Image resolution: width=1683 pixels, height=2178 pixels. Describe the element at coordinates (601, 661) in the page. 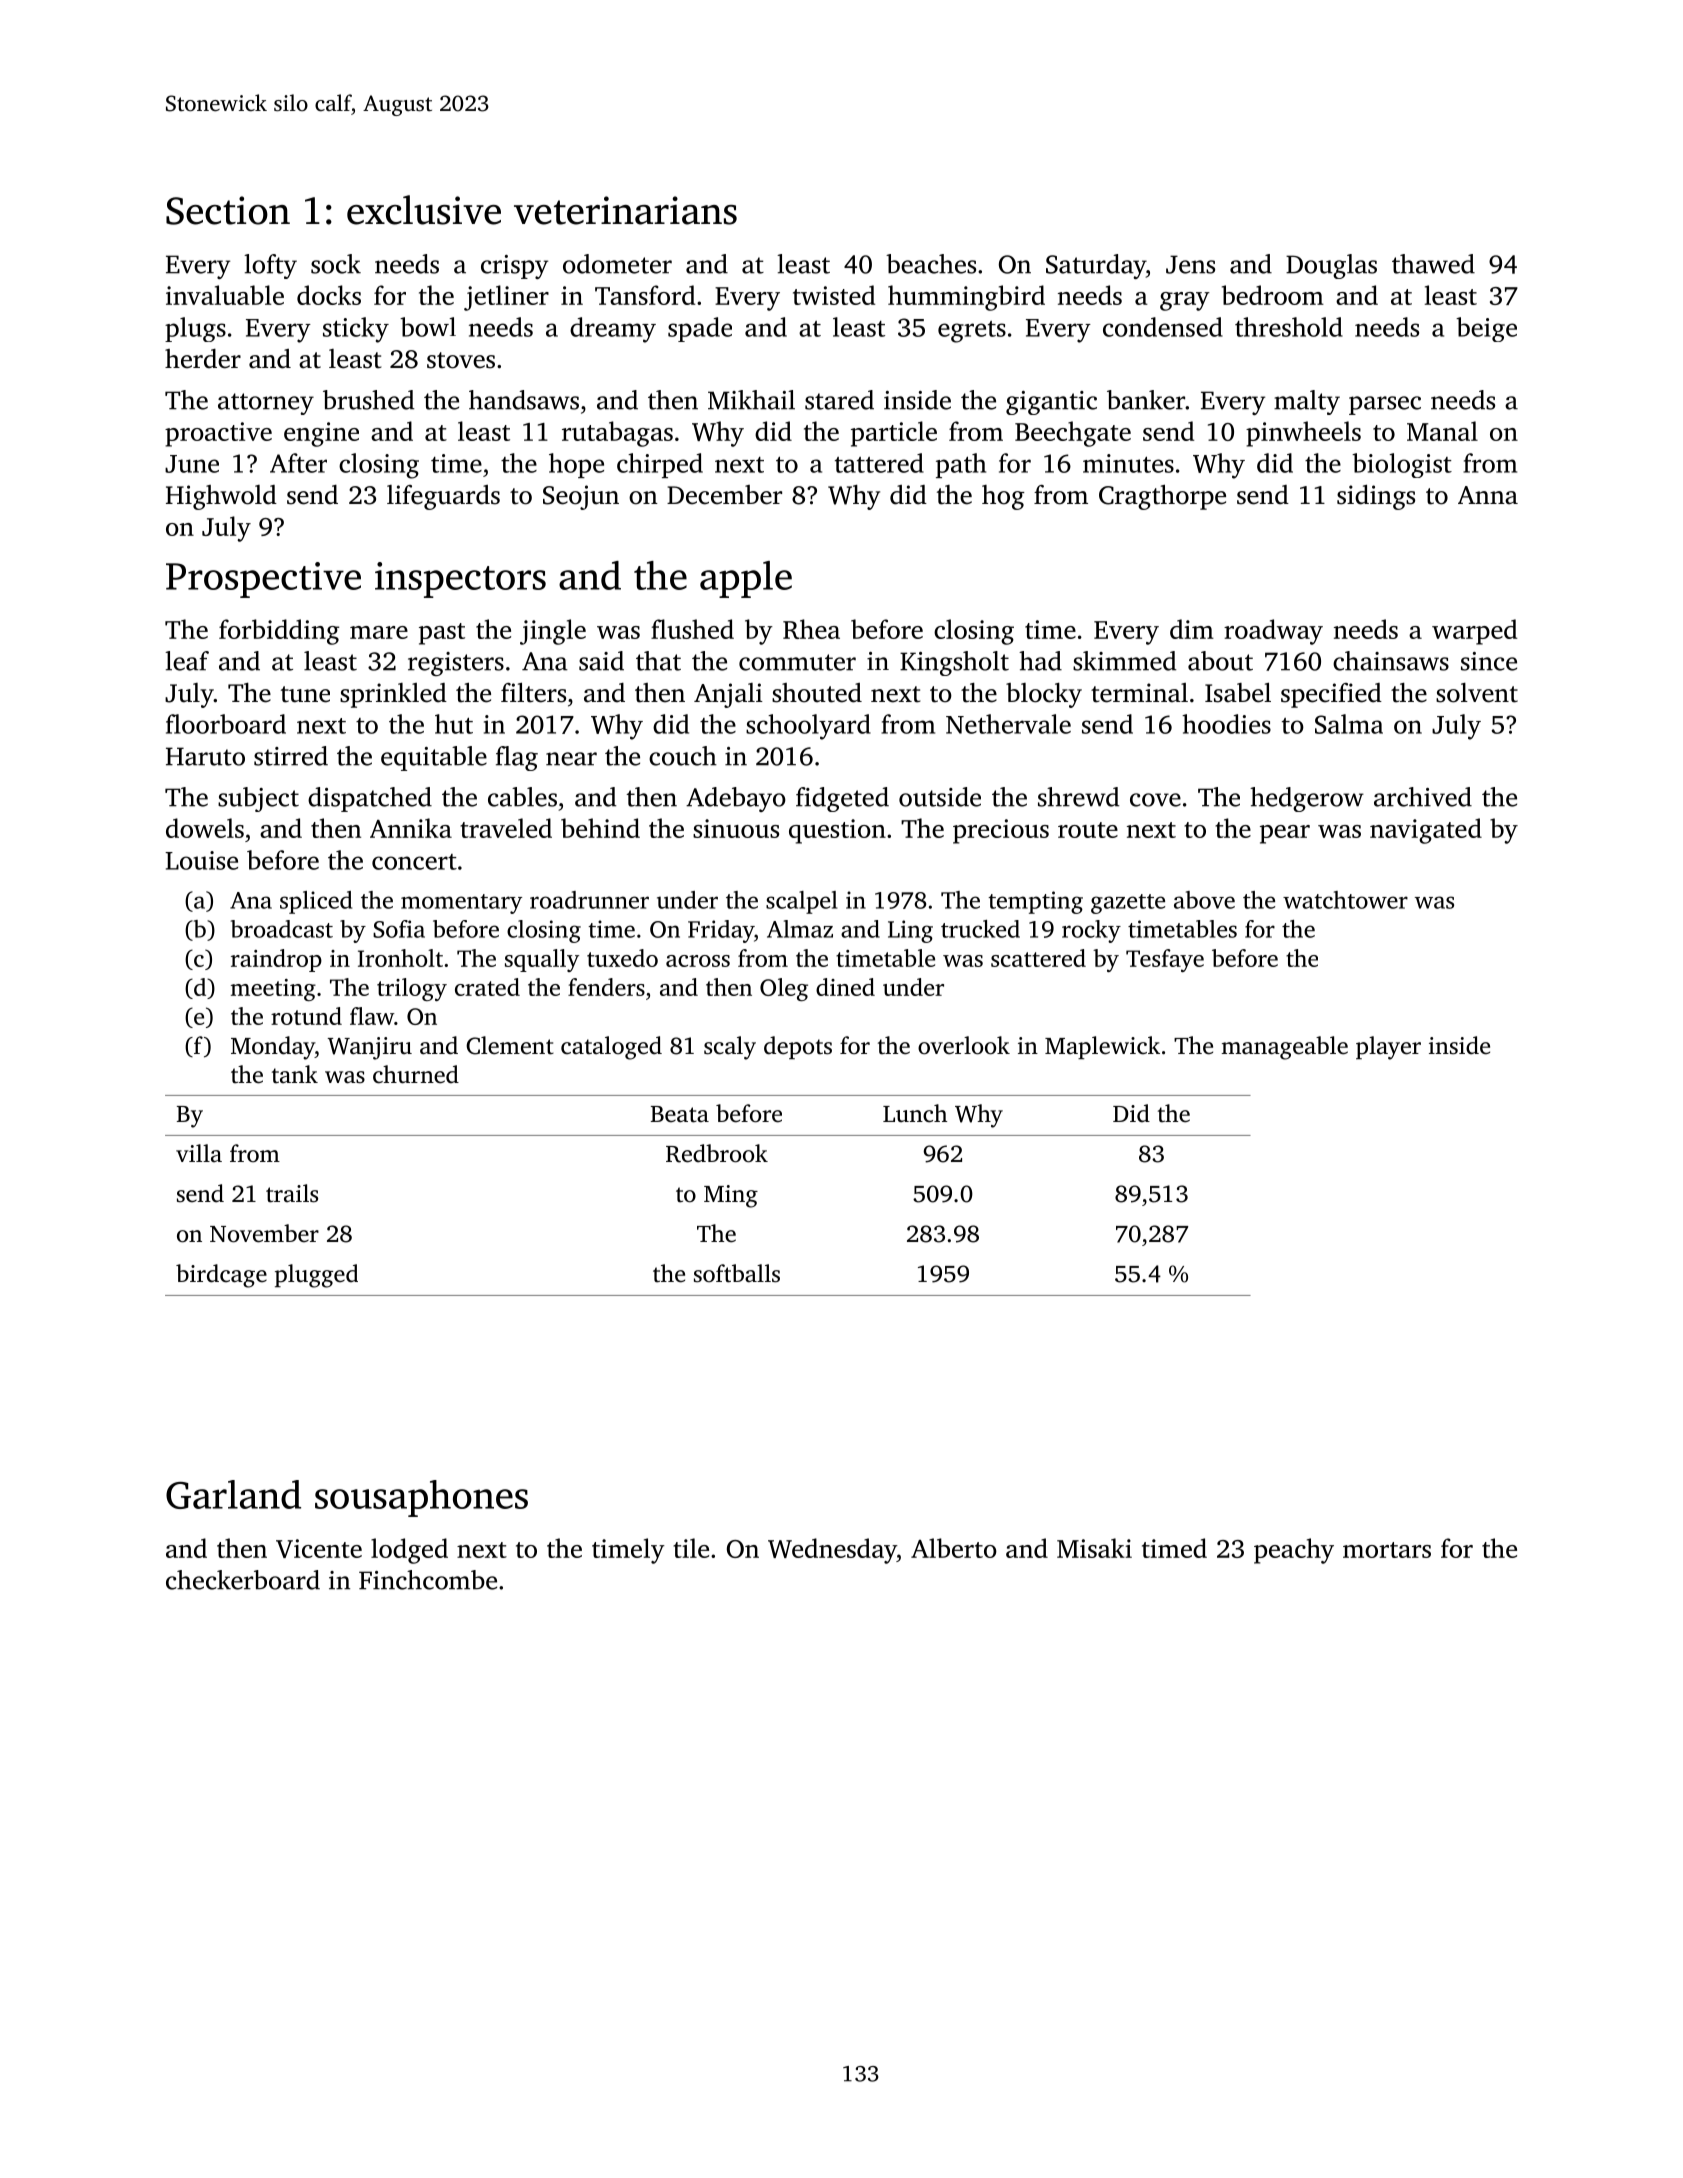

I see `said` at that location.
